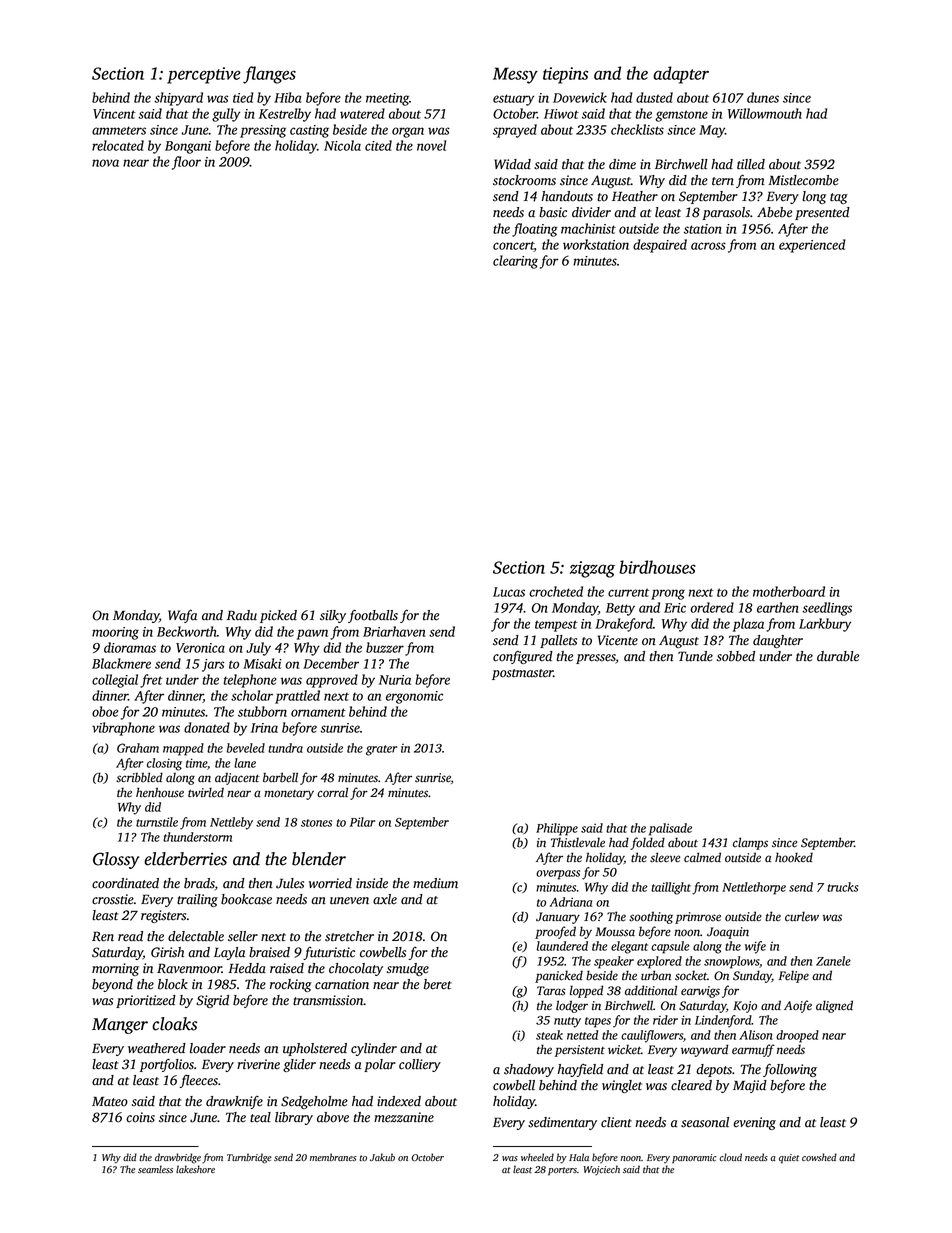  I want to click on tag, so click(839, 198).
